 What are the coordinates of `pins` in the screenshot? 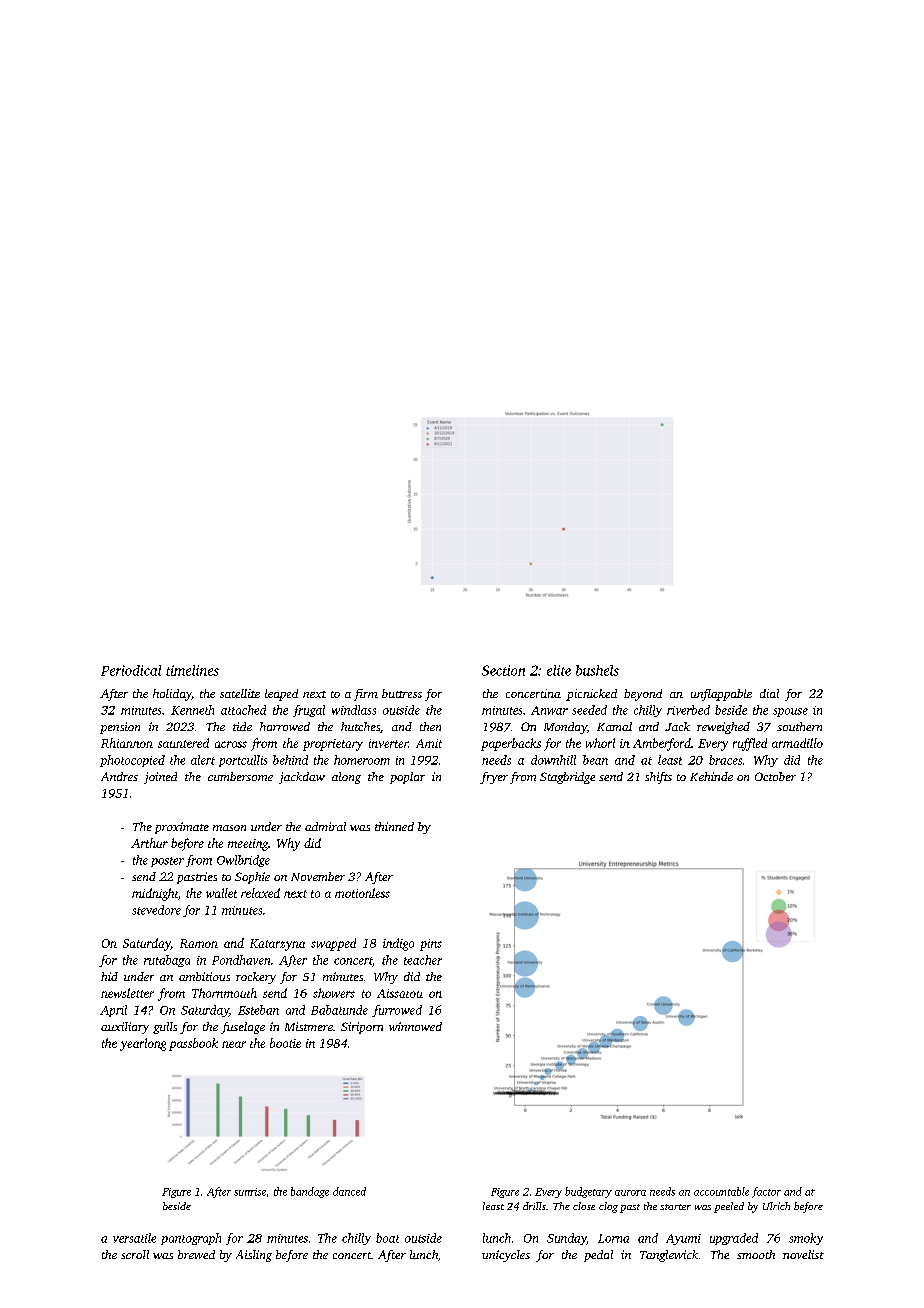 It's located at (431, 945).
